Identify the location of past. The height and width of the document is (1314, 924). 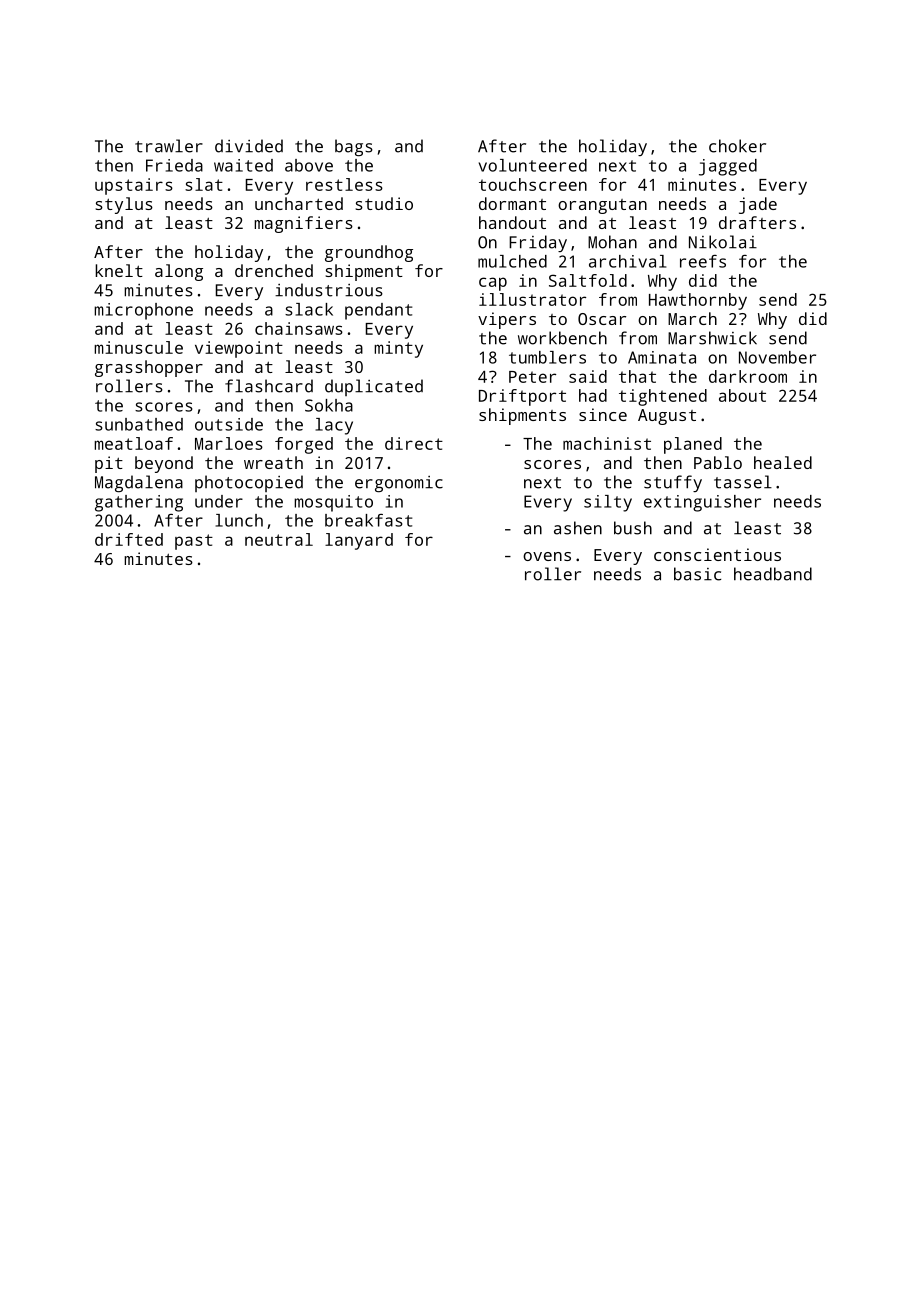
(194, 542).
